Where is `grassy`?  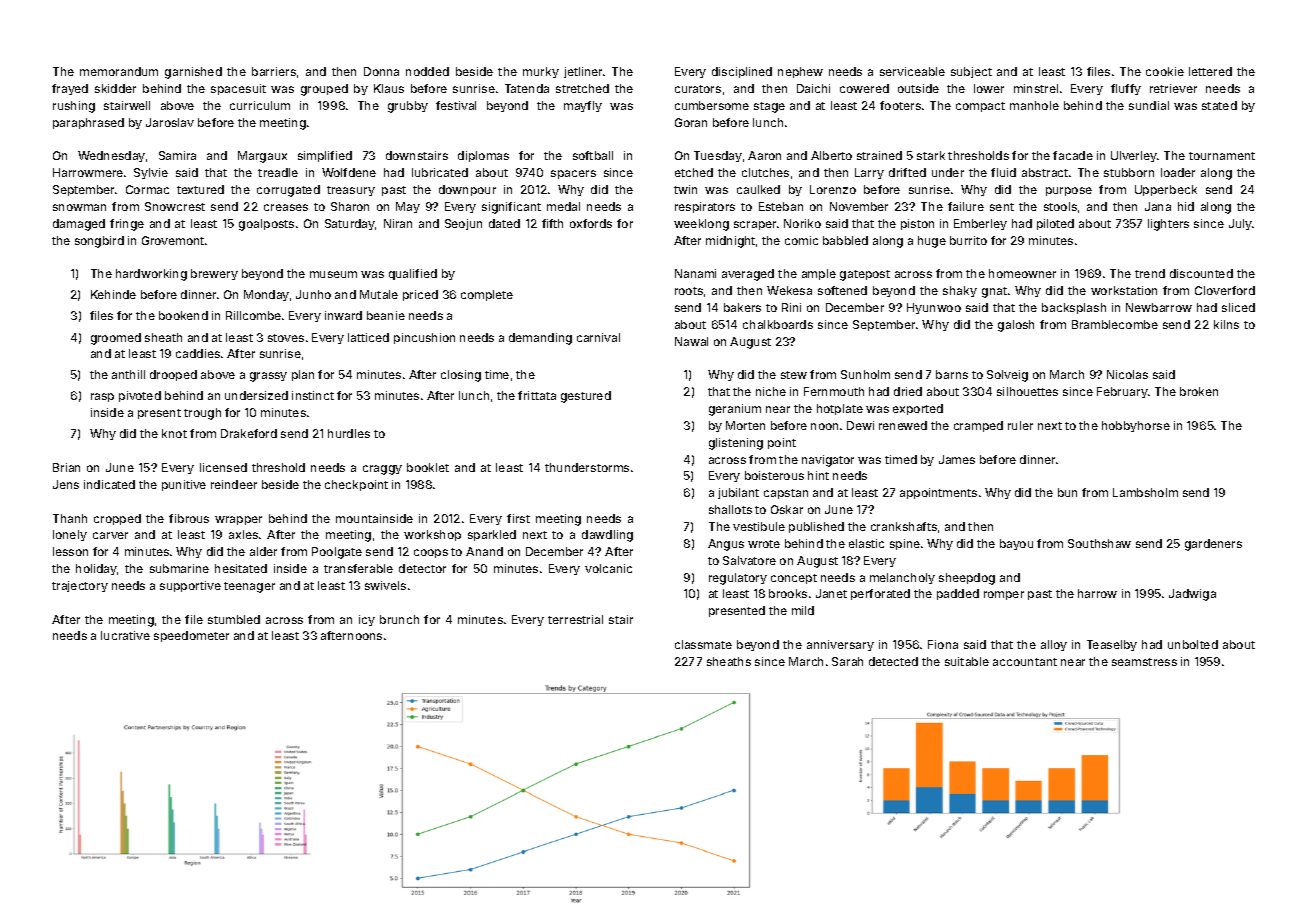 grassy is located at coordinates (268, 377).
